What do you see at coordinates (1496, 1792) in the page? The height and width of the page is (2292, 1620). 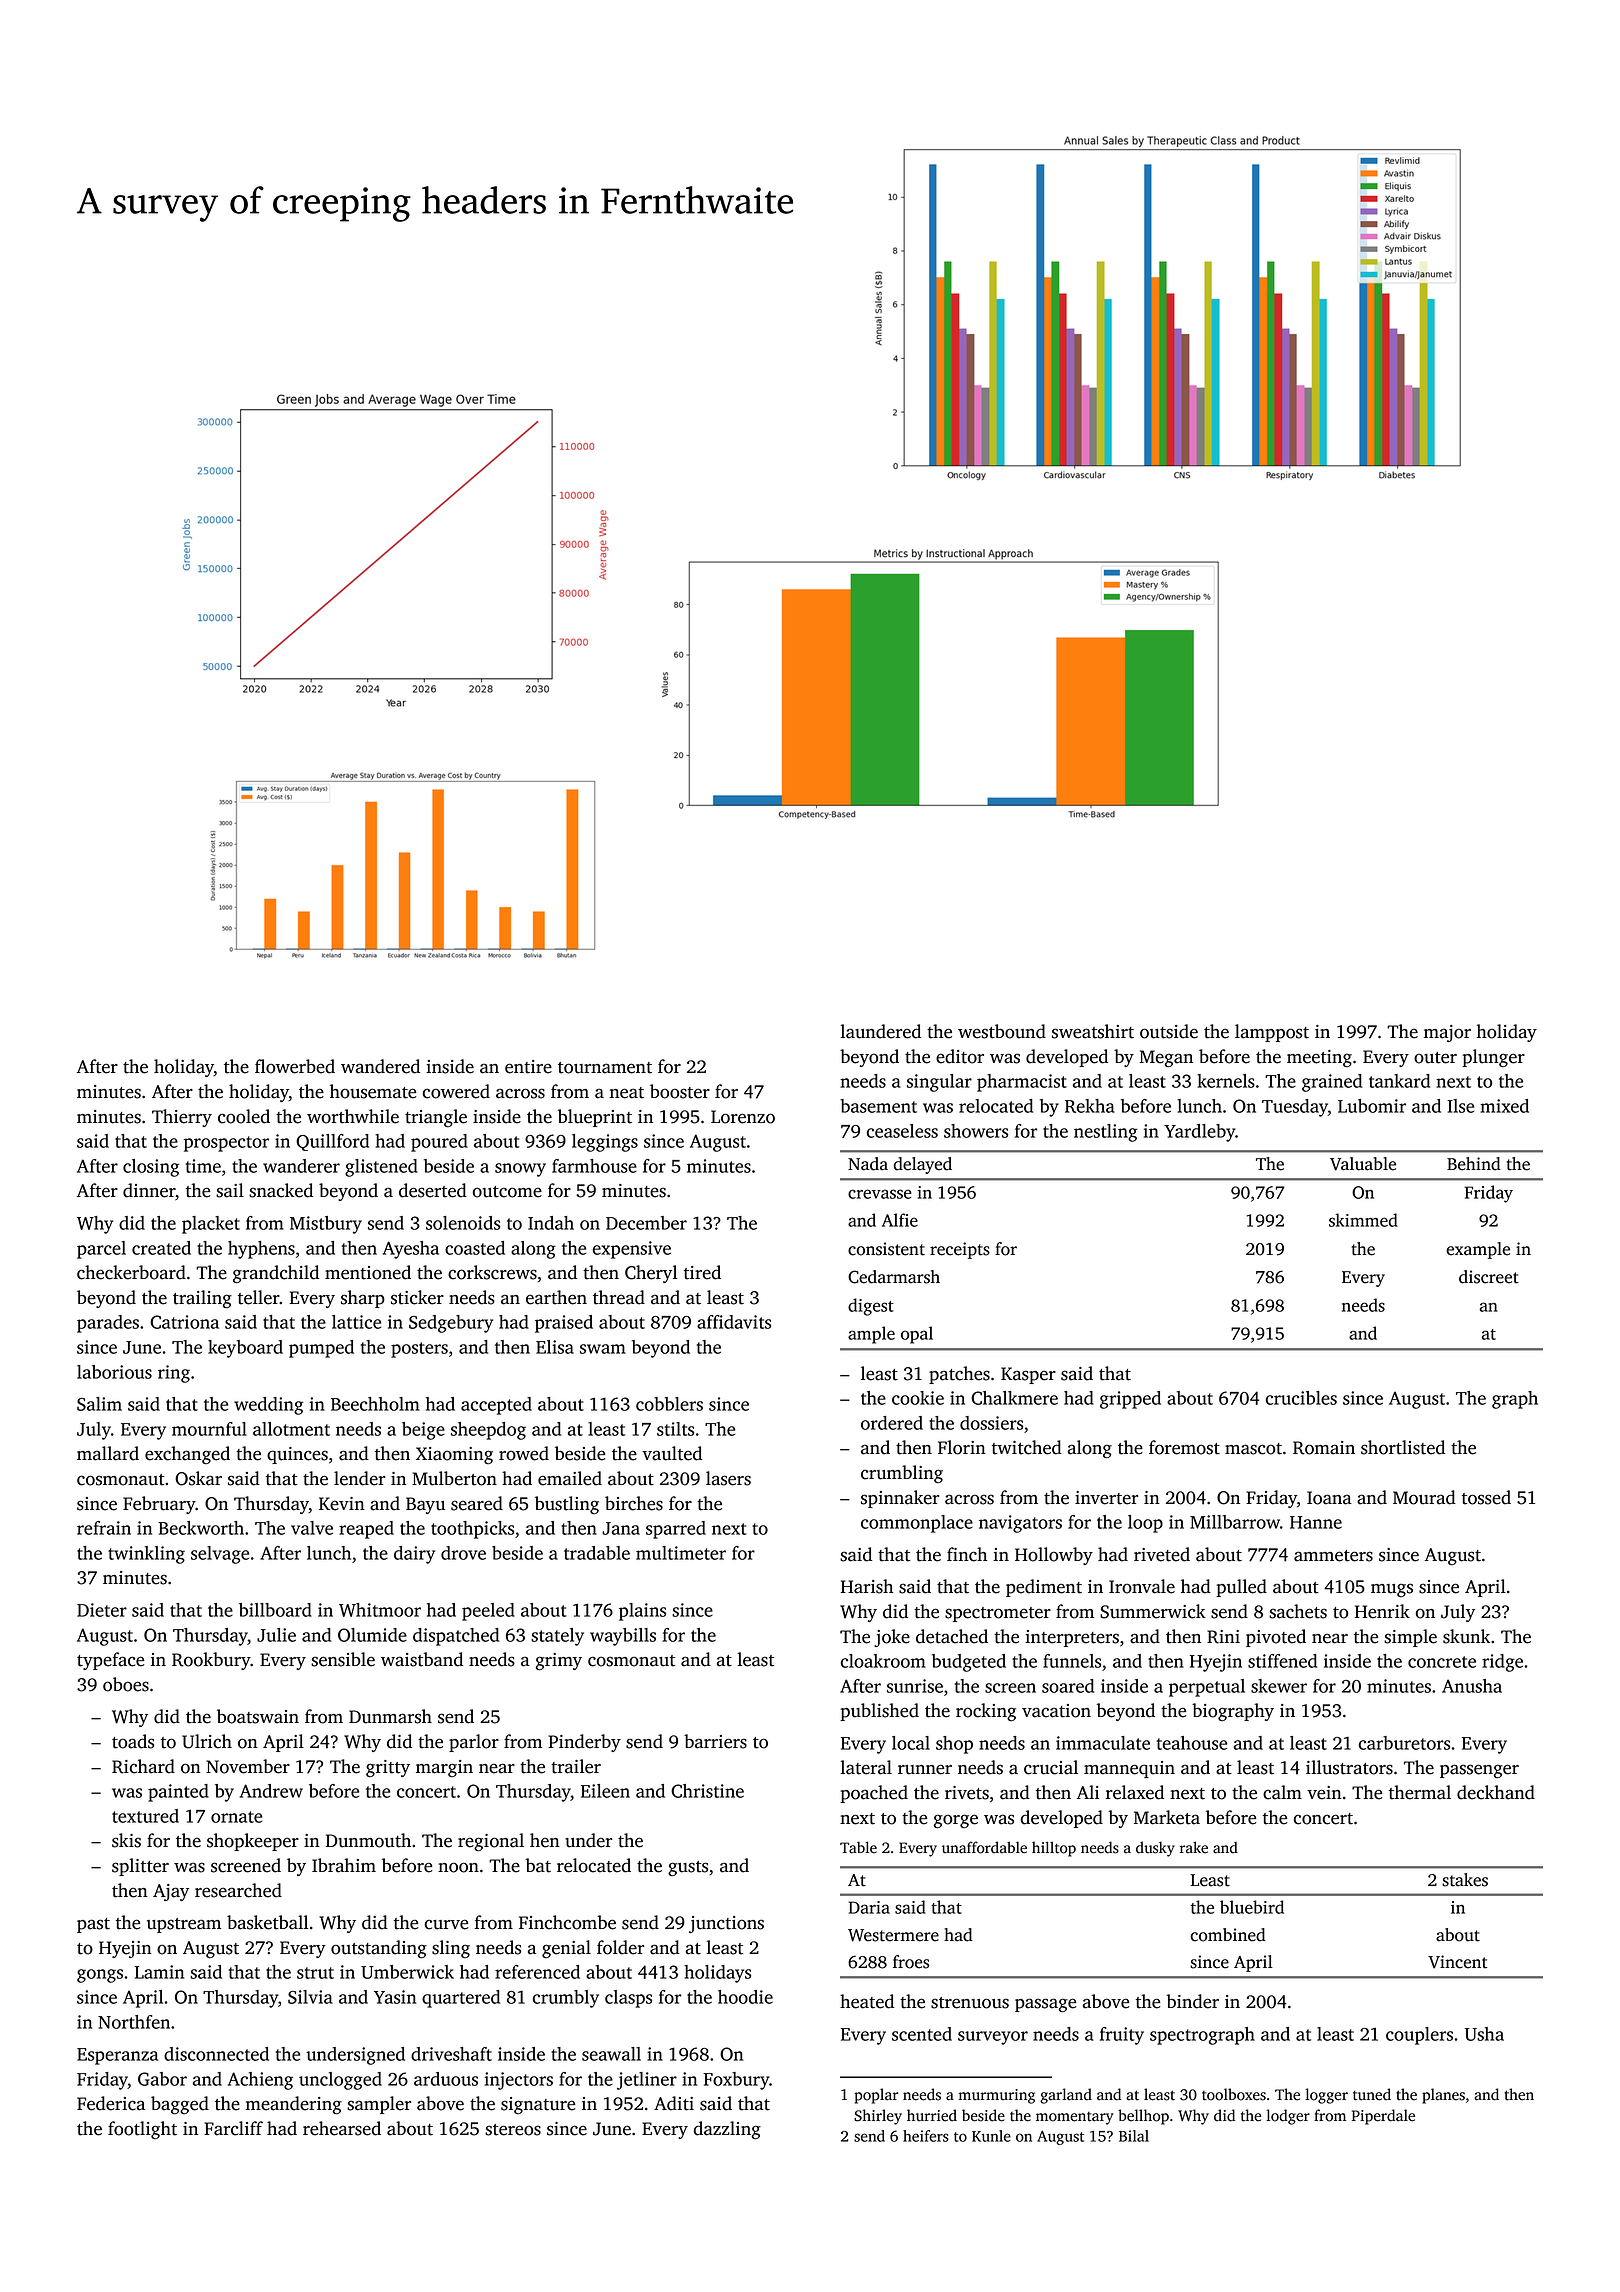 I see `deckhand` at bounding box center [1496, 1792].
